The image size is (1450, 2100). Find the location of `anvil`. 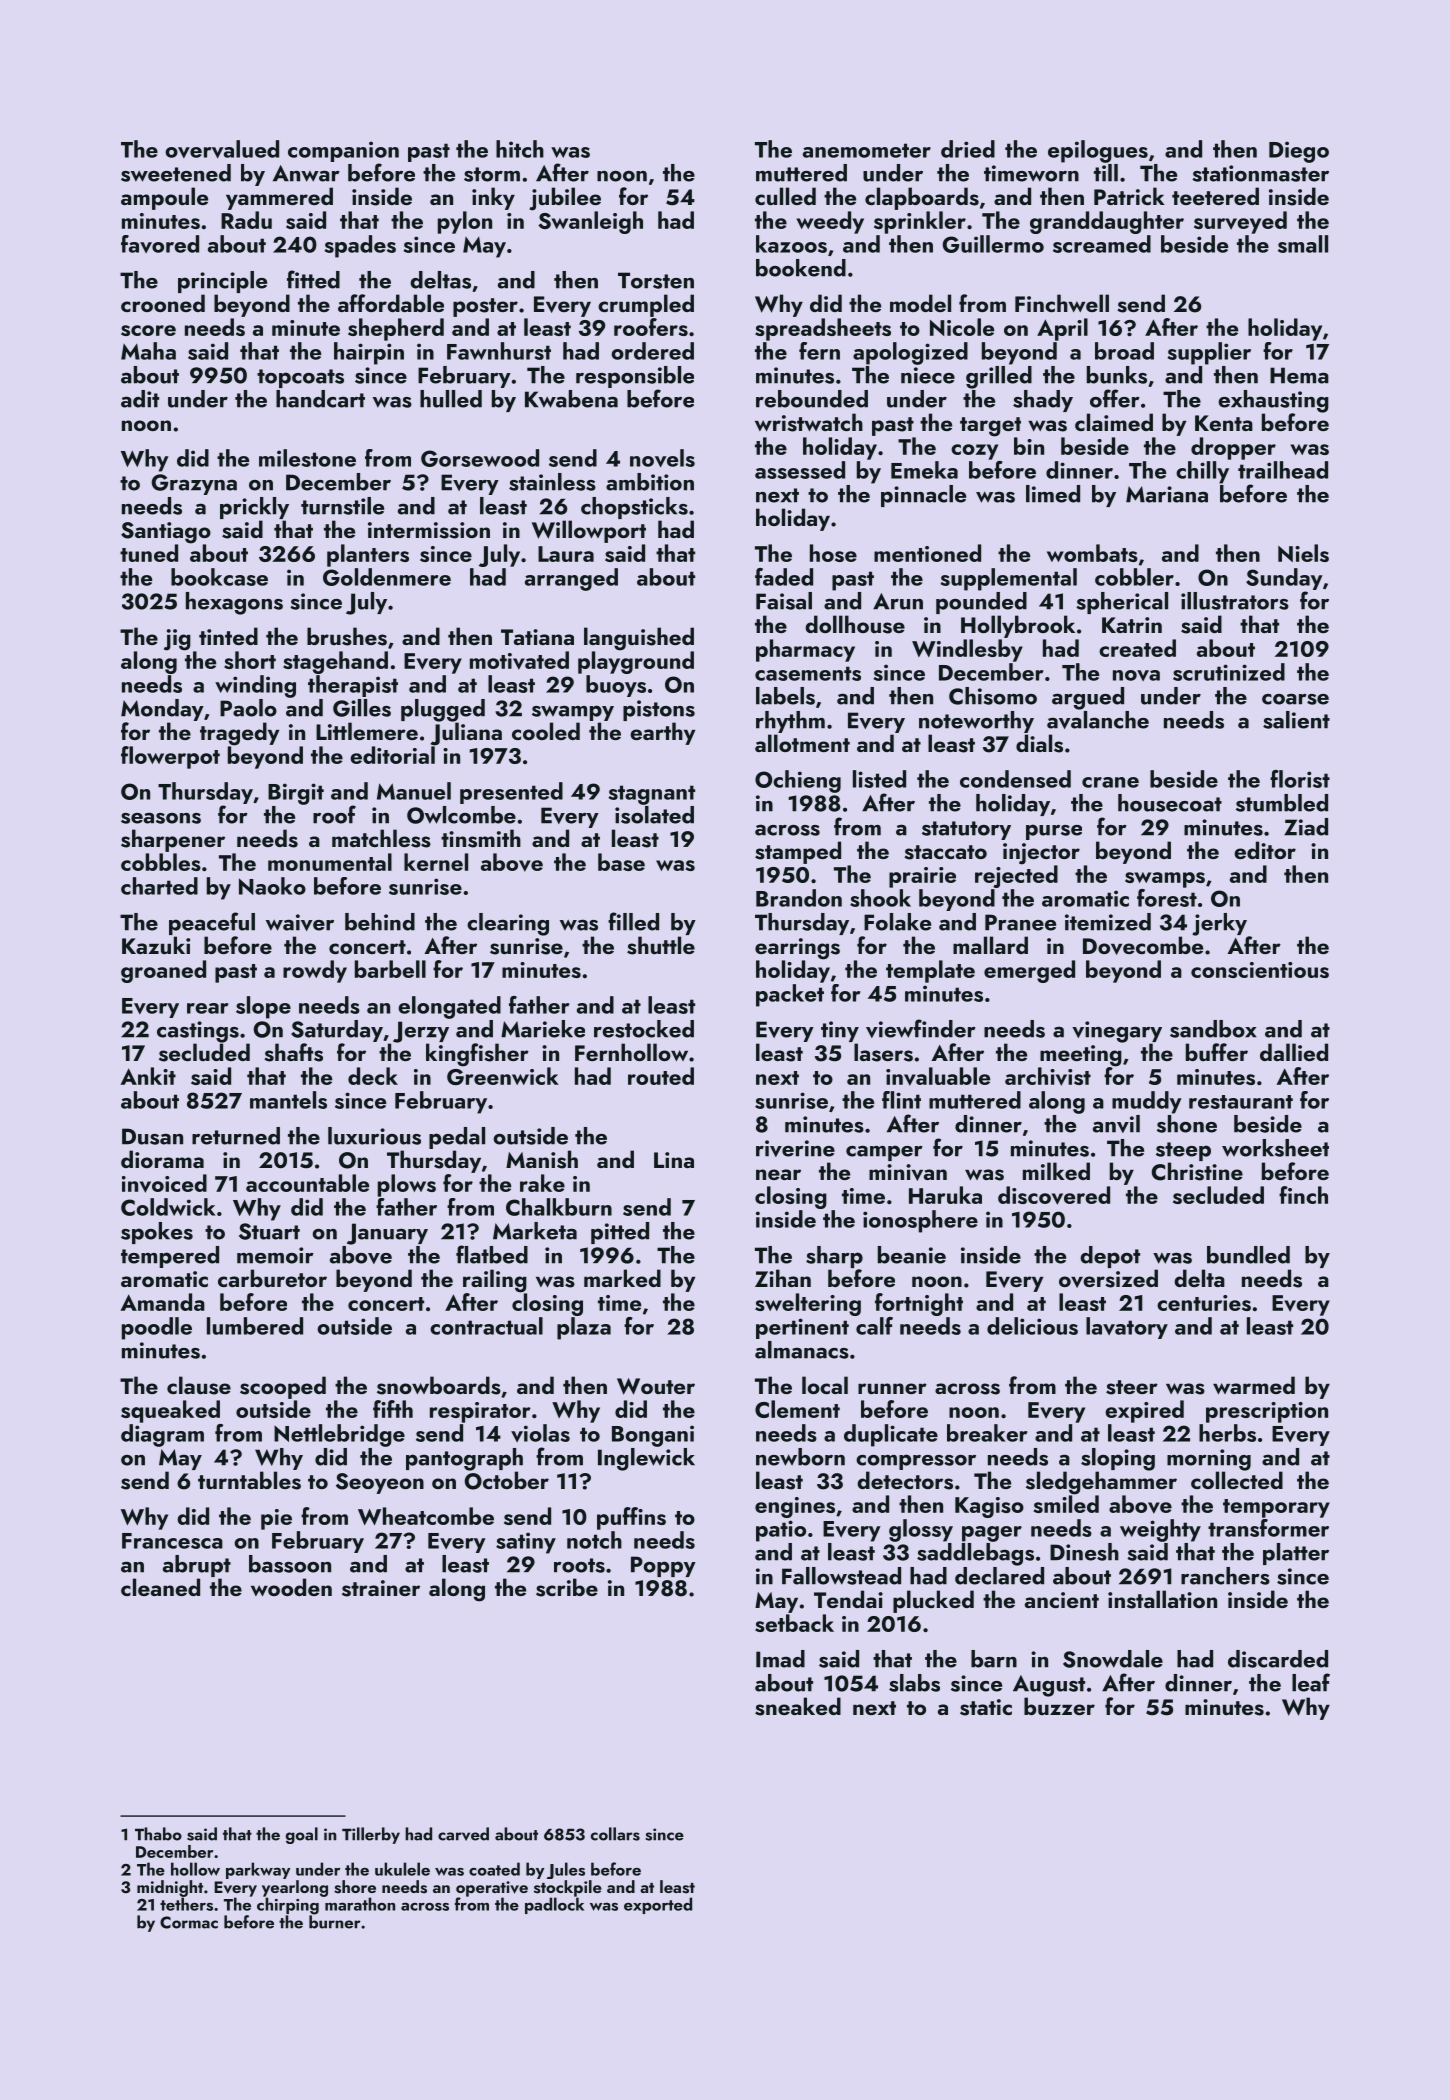

anvil is located at coordinates (1116, 1124).
